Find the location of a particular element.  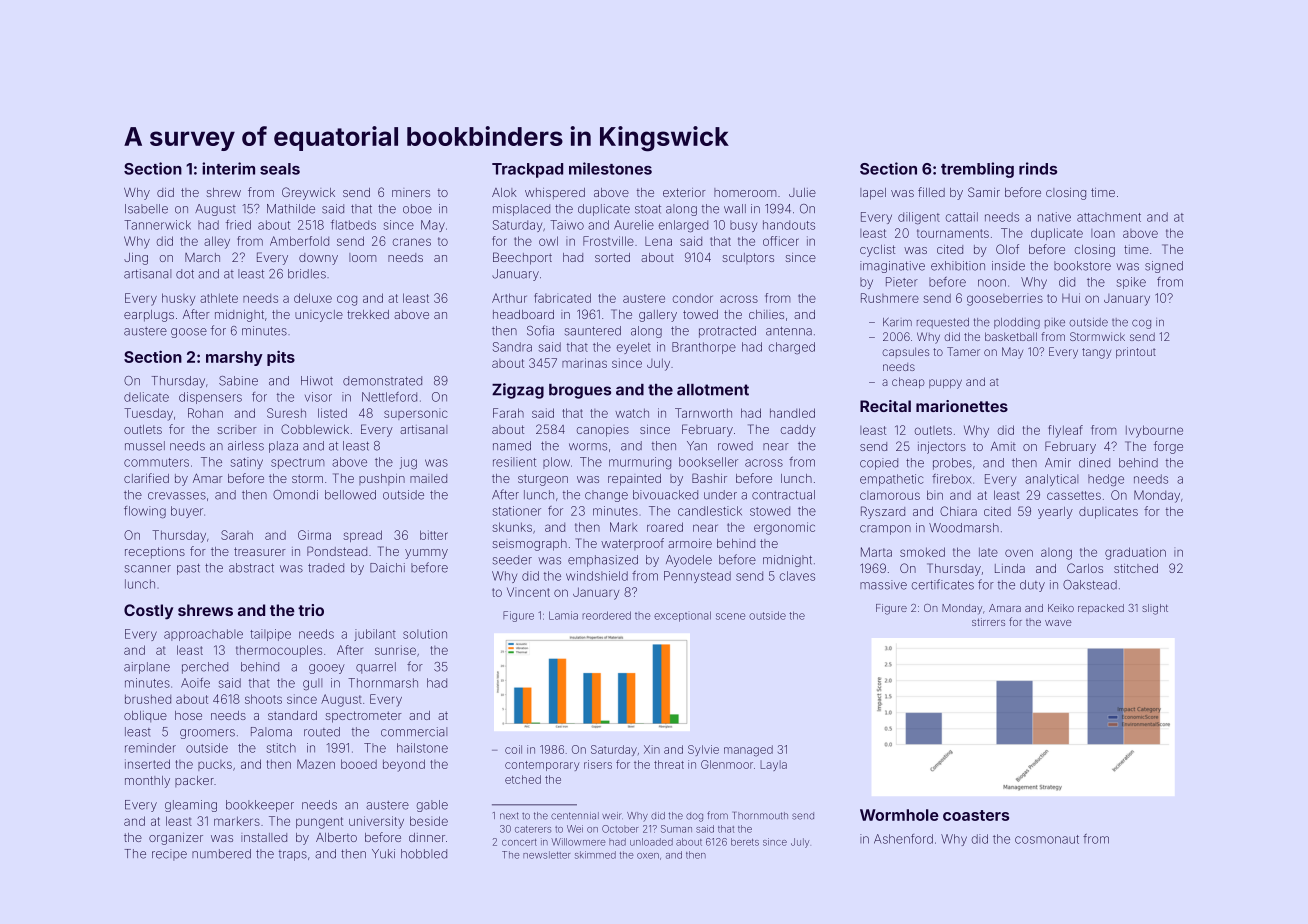

roared is located at coordinates (665, 527).
